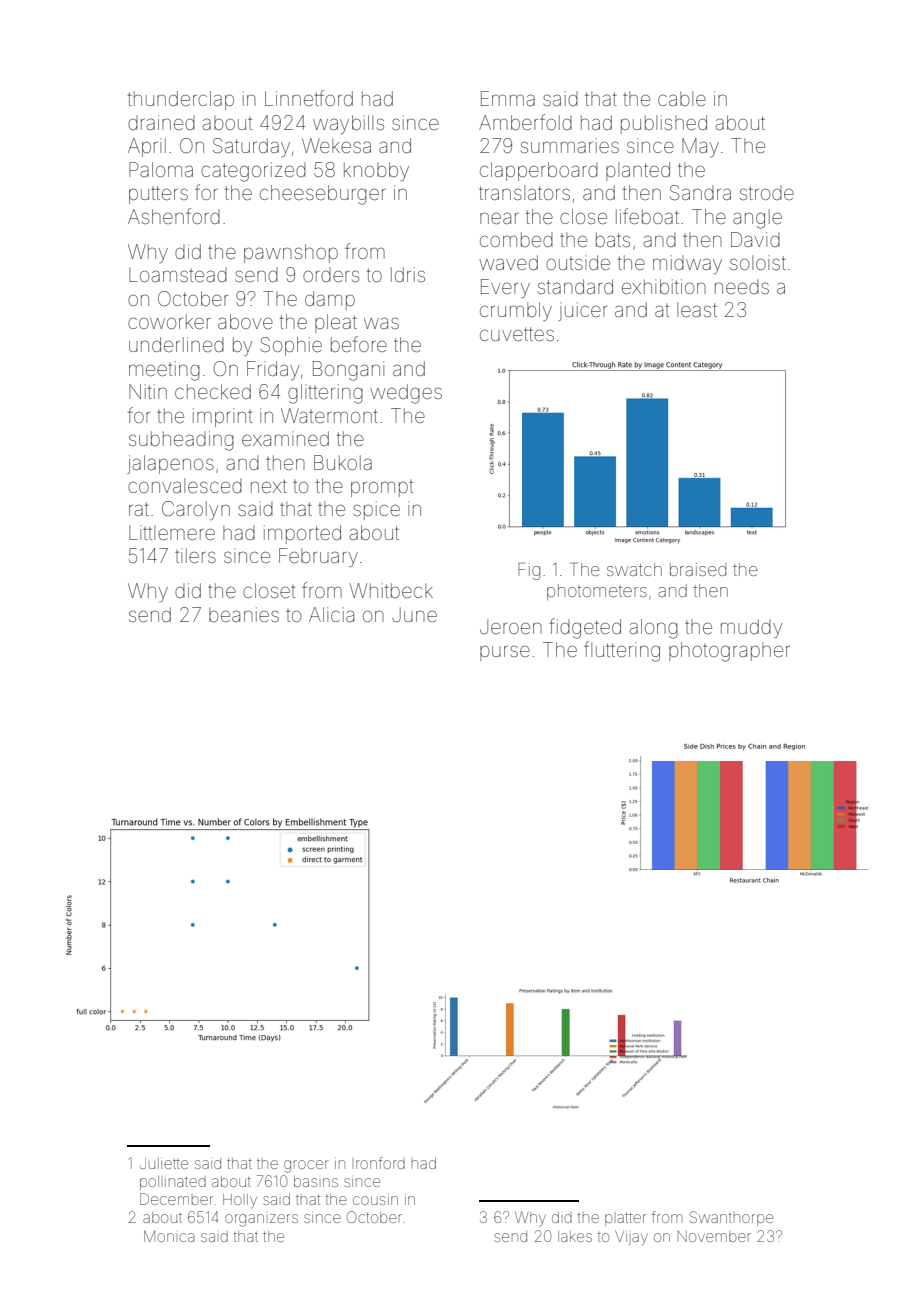 This screenshot has height=1311, width=924. What do you see at coordinates (731, 1218) in the screenshot?
I see `Swanthorpe` at bounding box center [731, 1218].
